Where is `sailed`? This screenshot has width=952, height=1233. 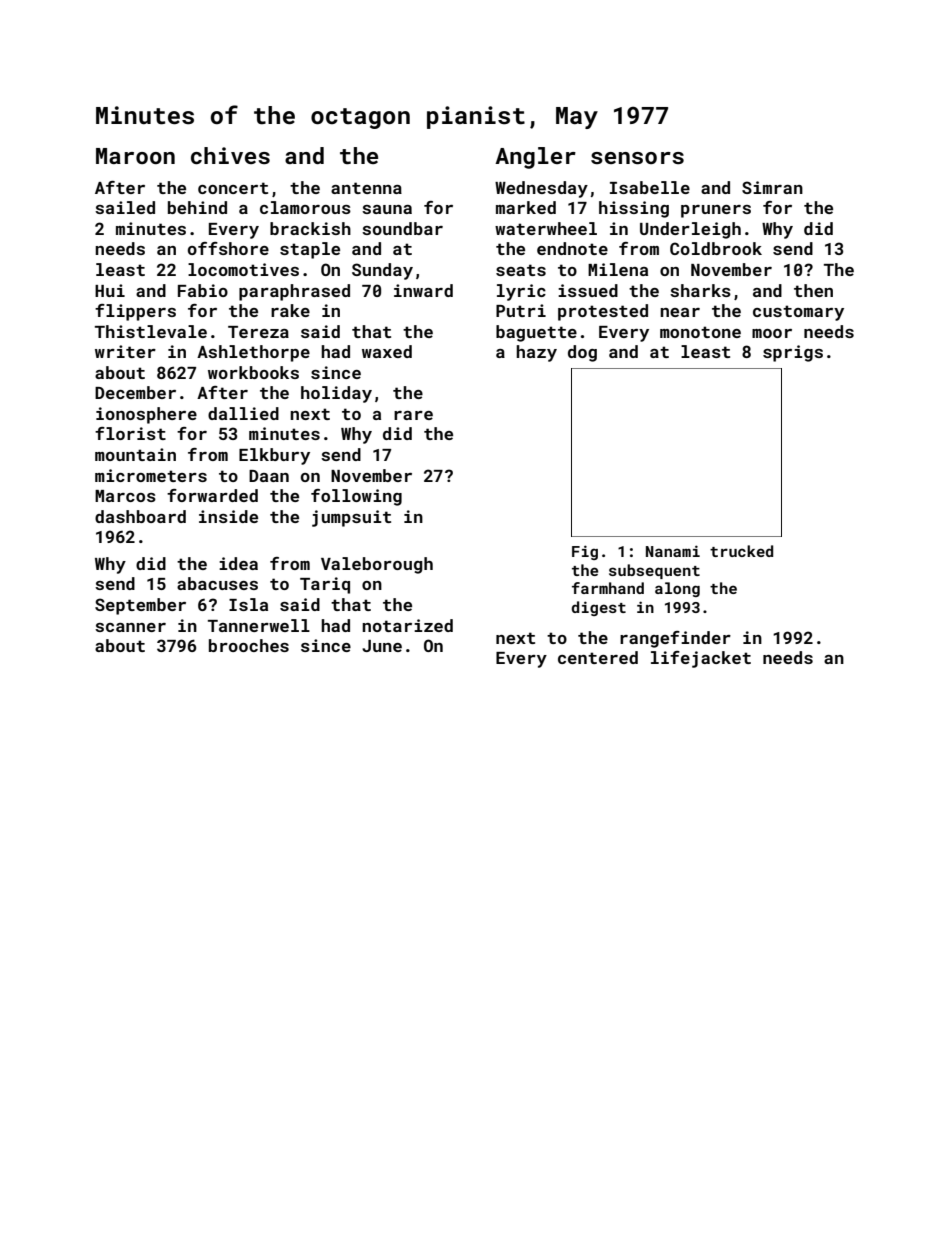
sailed is located at coordinates (125, 207).
